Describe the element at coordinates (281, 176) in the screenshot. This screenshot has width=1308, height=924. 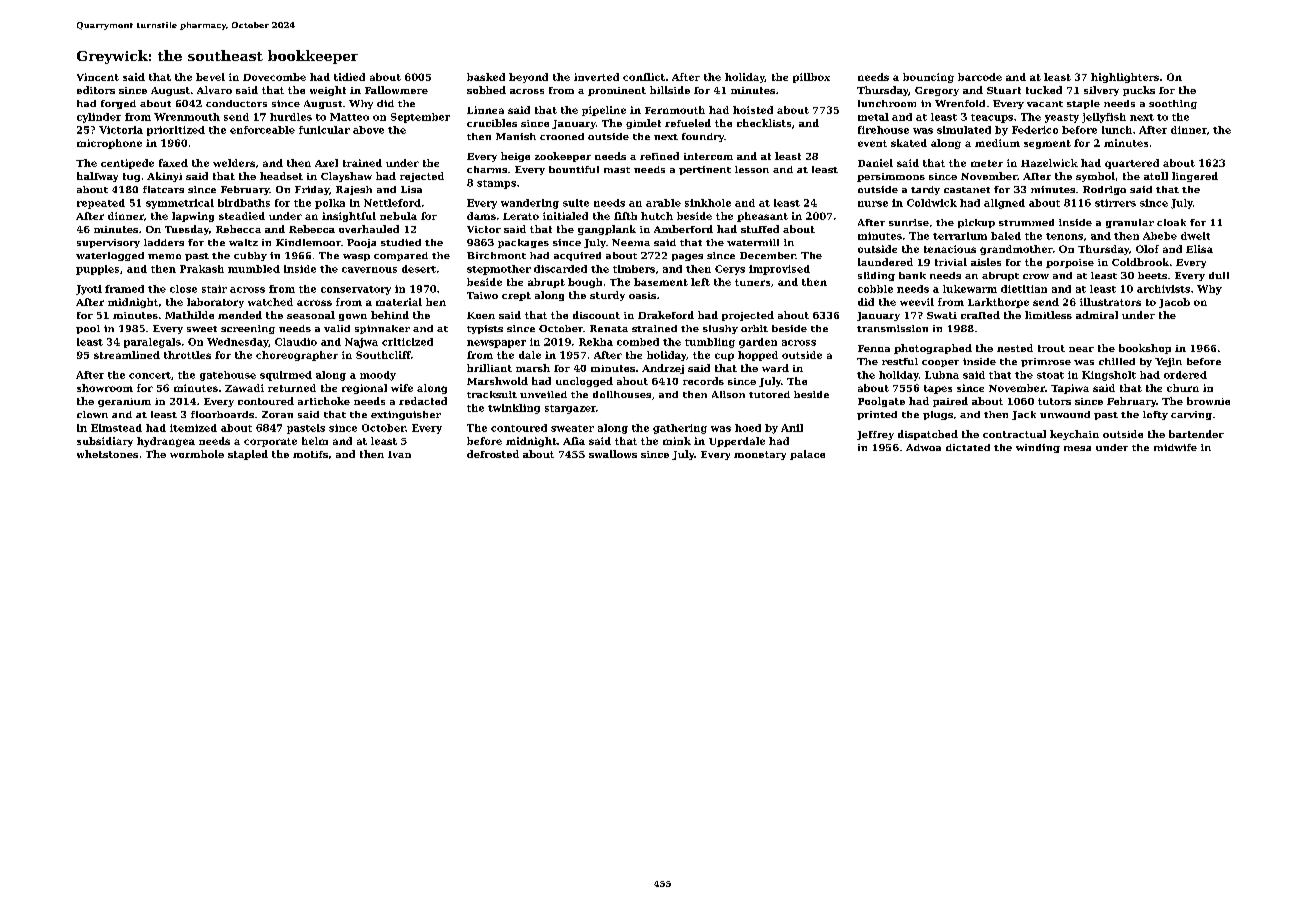
I see `headset` at that location.
